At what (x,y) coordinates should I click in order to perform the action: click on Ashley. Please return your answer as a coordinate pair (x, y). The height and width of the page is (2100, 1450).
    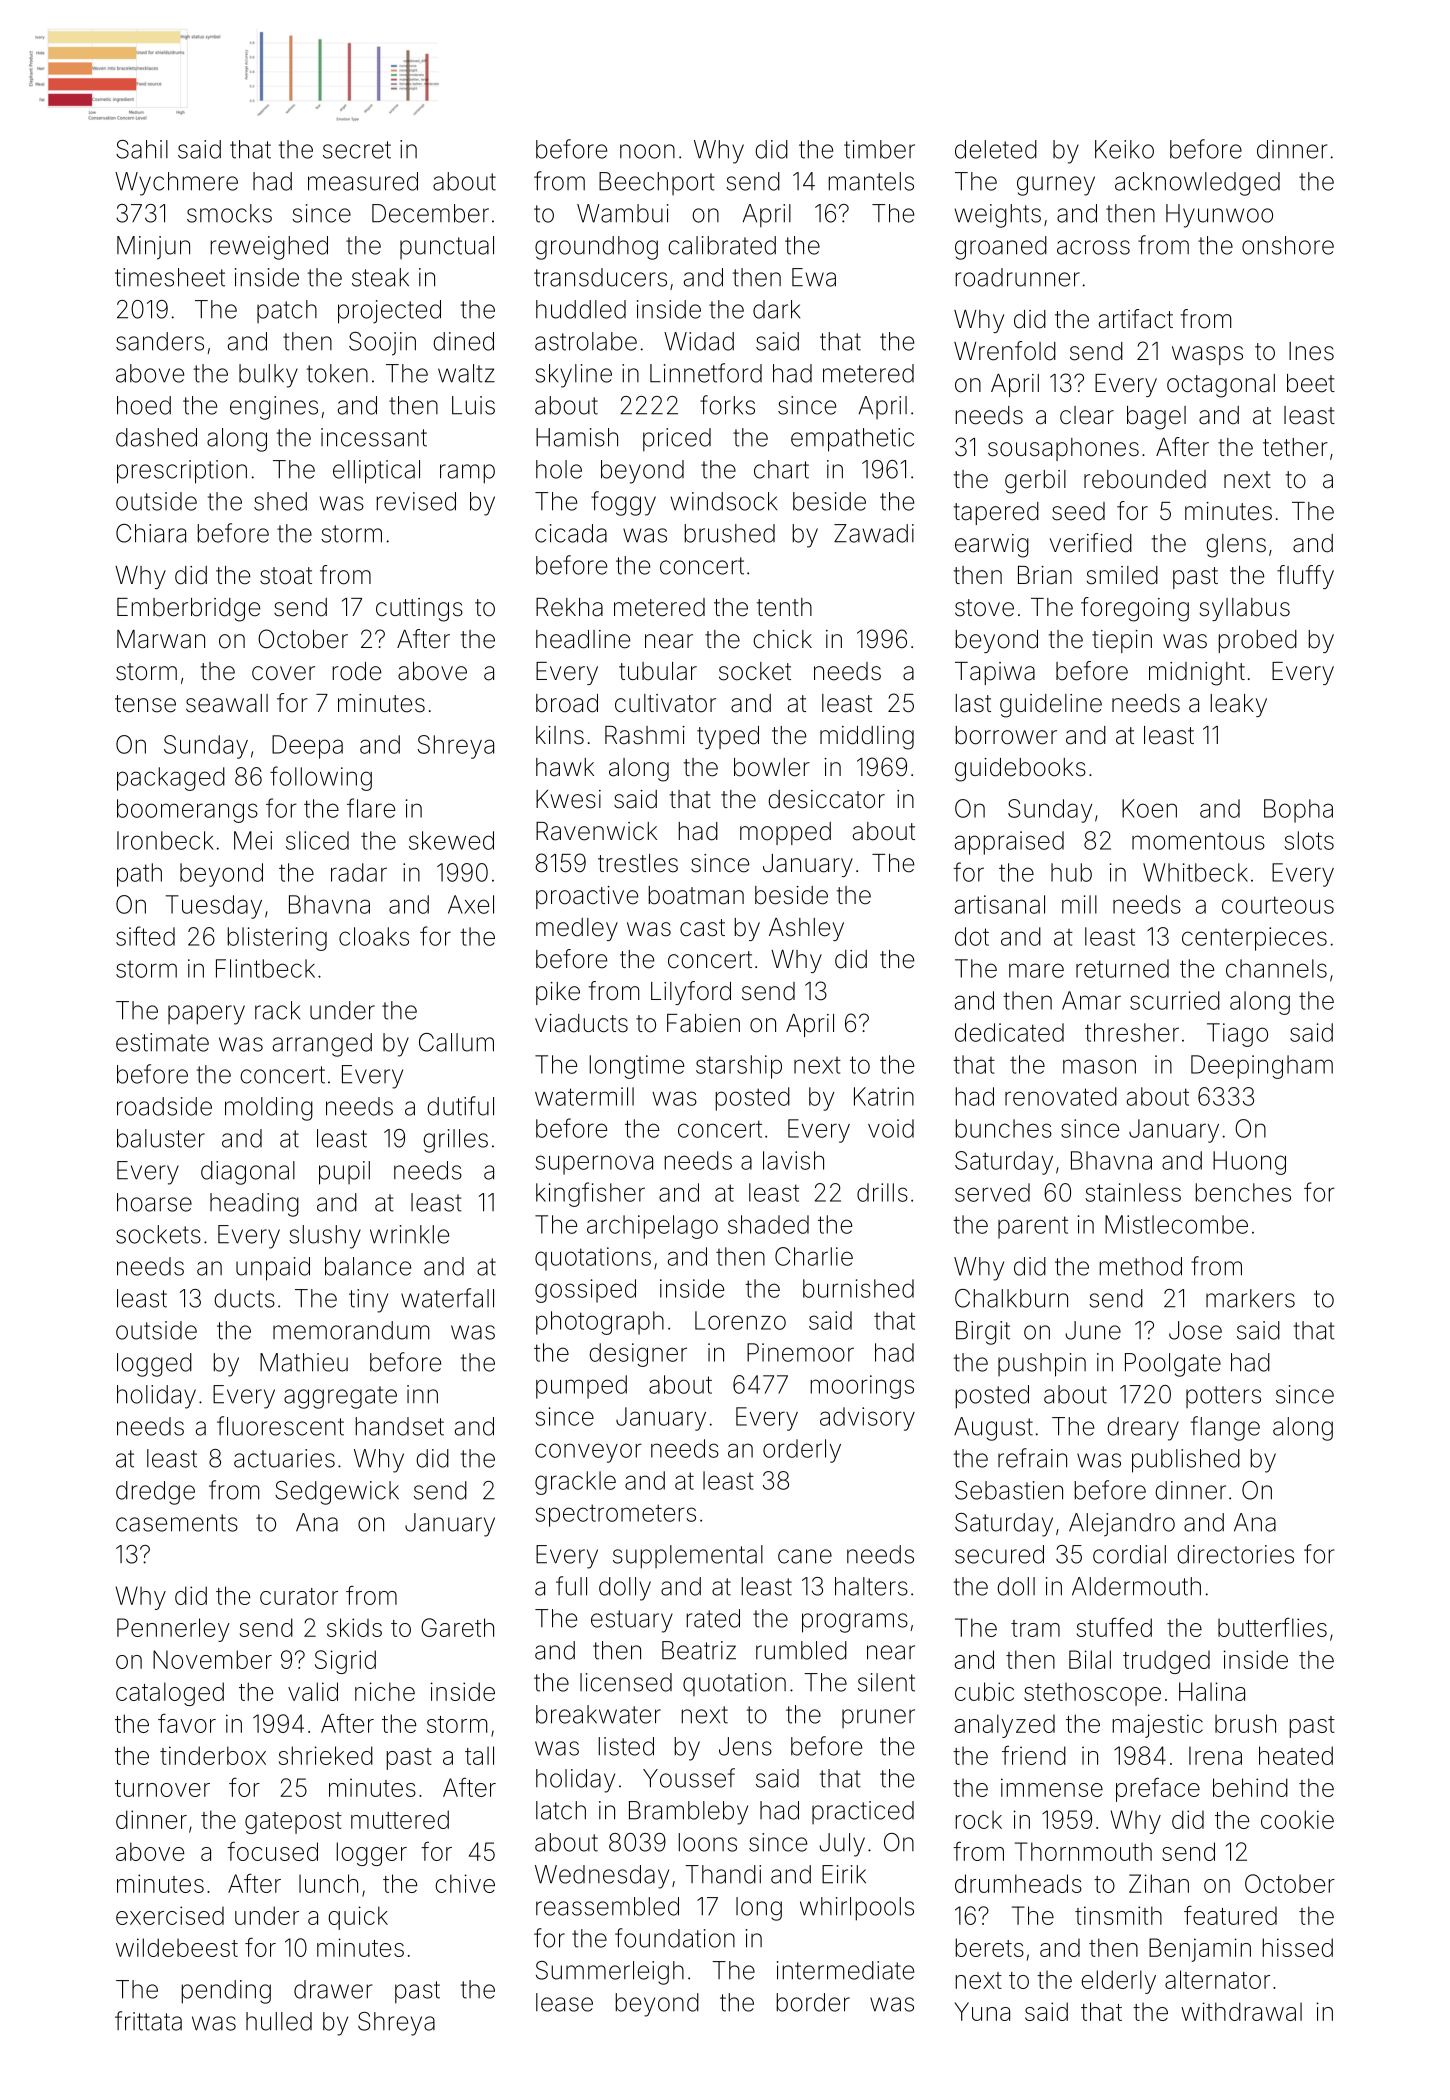
    Looking at the image, I should click on (806, 929).
